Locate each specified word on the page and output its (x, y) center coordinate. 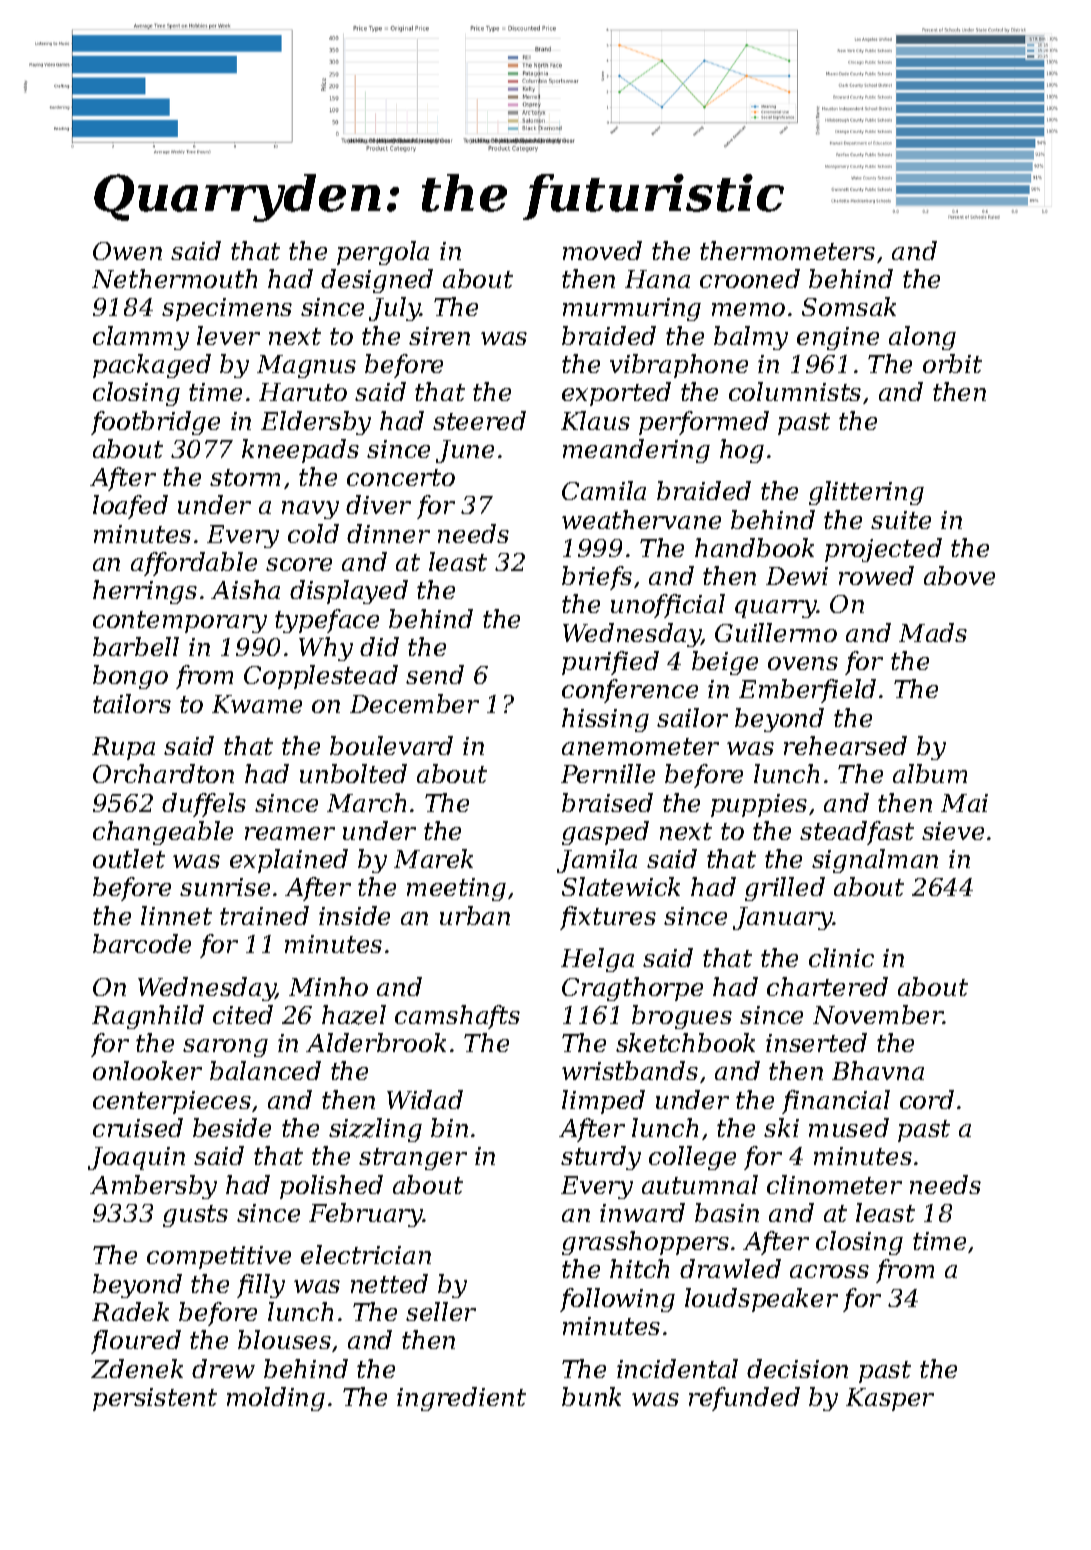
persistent (155, 1399)
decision (797, 1368)
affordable (194, 564)
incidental (677, 1368)
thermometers (787, 250)
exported (616, 394)
